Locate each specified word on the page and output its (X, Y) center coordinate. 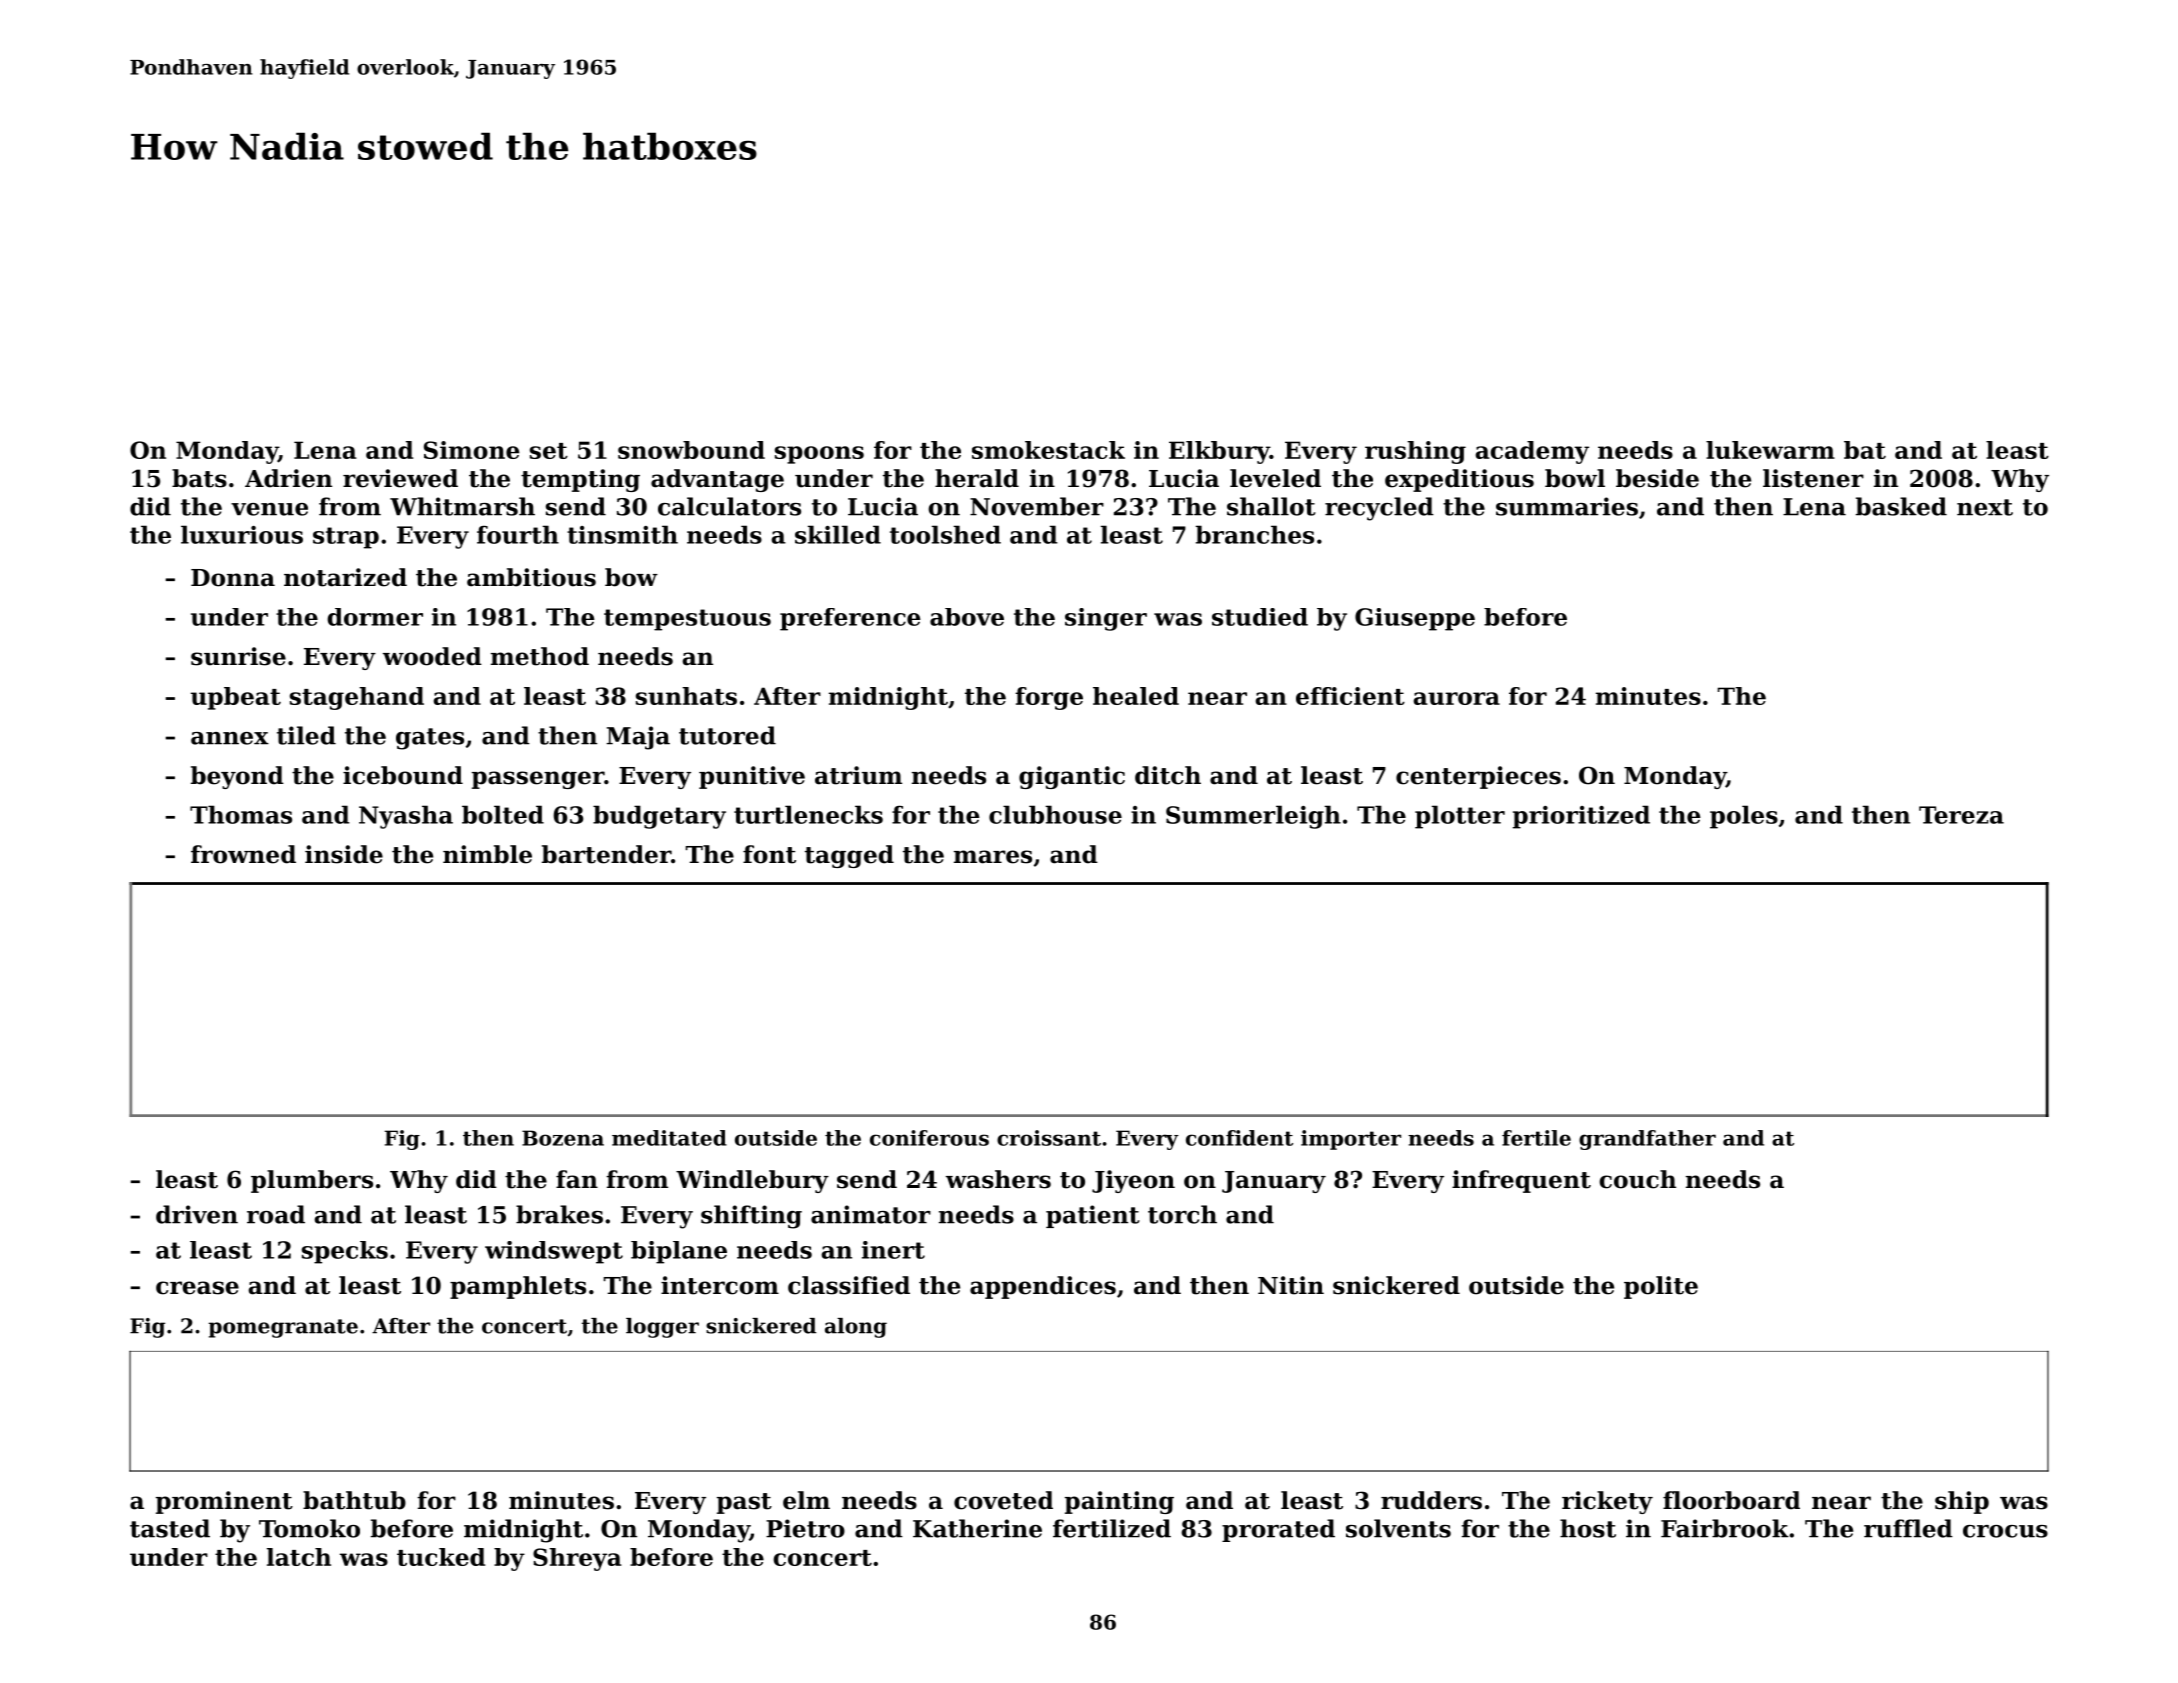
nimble (487, 854)
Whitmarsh (462, 506)
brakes (559, 1214)
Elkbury (1219, 452)
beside (1657, 478)
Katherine (977, 1528)
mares (993, 857)
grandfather (1647, 1140)
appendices (1043, 1287)
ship (1962, 1502)
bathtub (354, 1500)
